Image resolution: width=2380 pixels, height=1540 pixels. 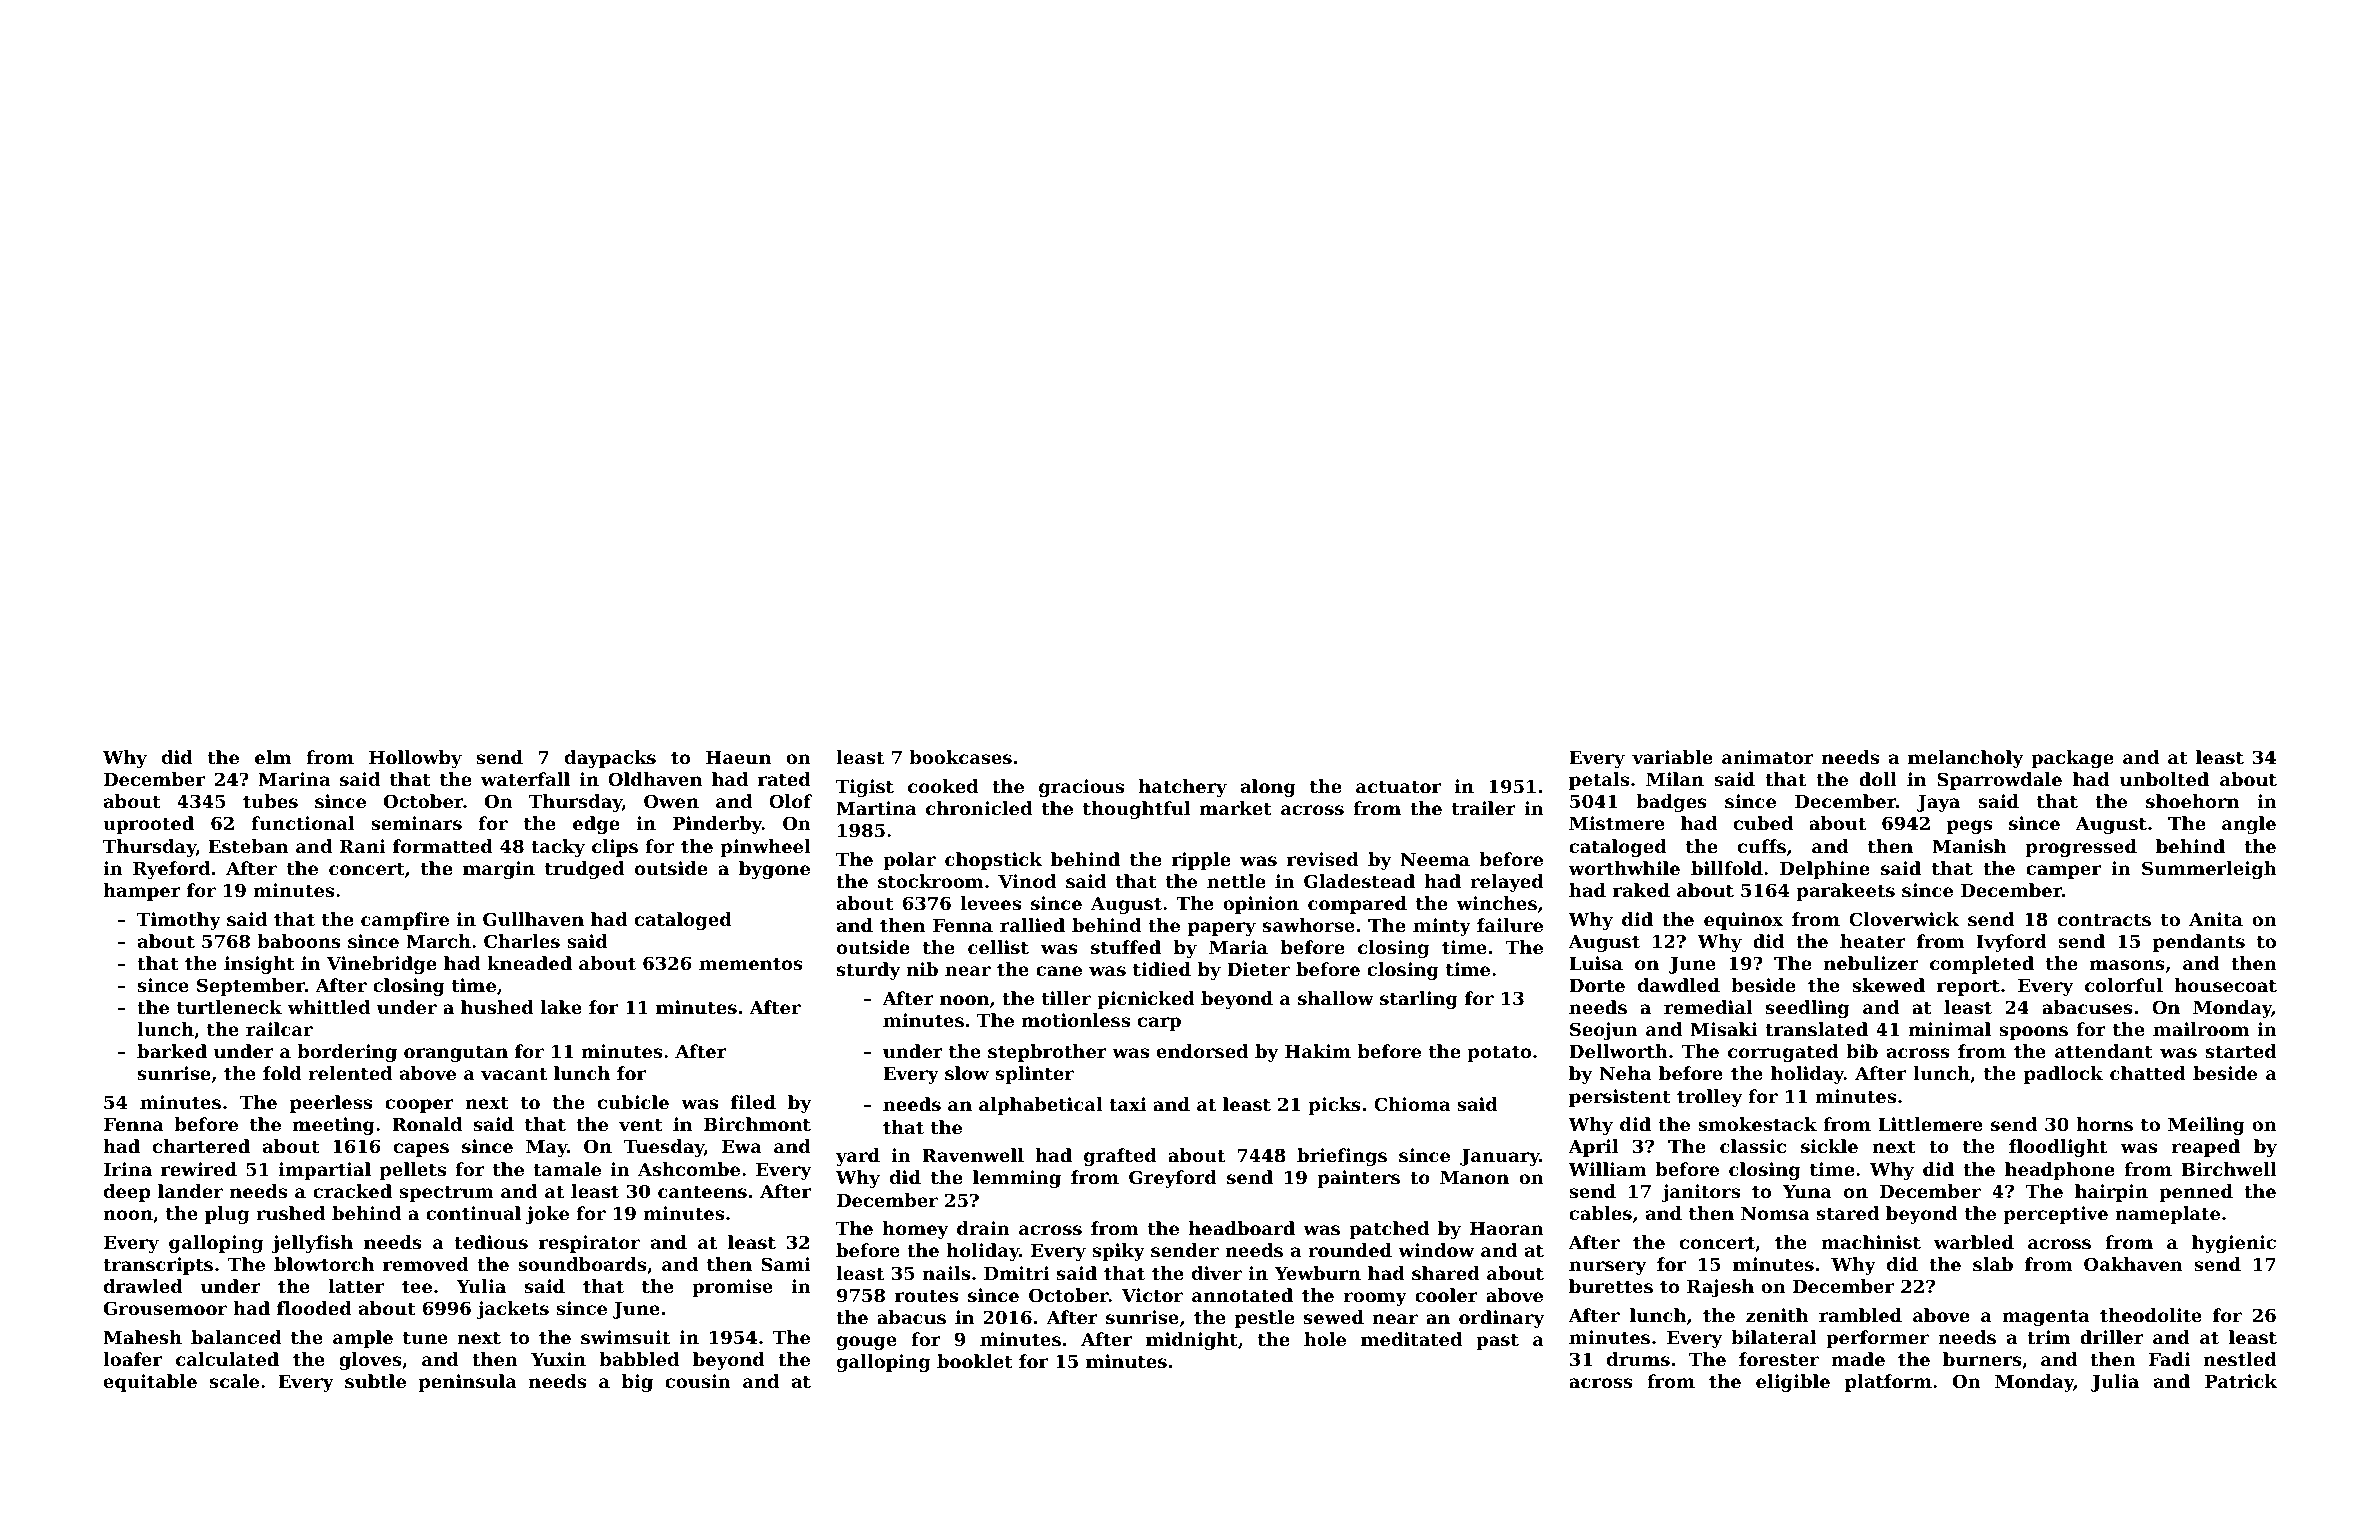 What do you see at coordinates (1258, 969) in the screenshot?
I see `Dieter` at bounding box center [1258, 969].
